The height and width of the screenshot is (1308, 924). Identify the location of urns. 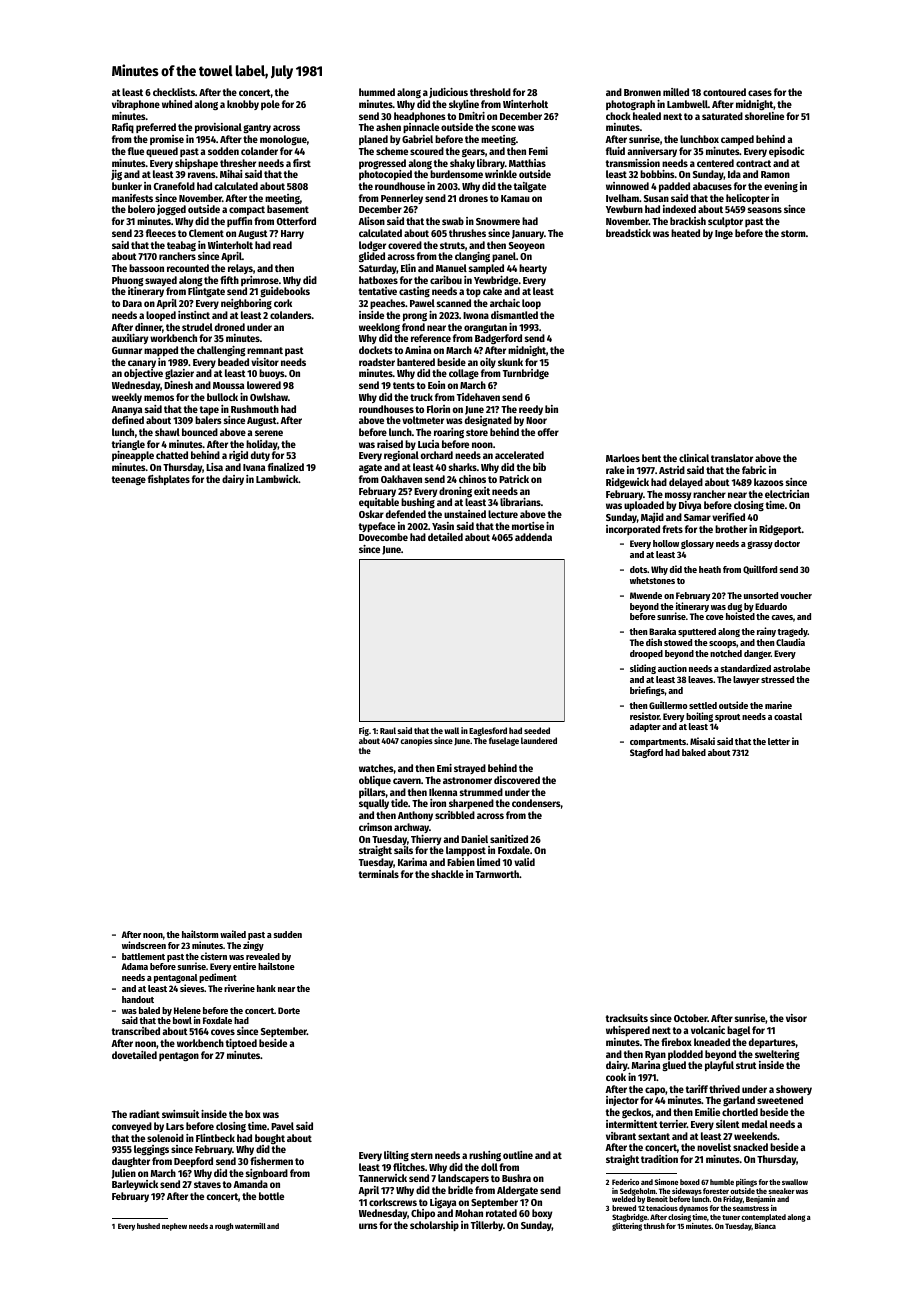
(368, 1226).
